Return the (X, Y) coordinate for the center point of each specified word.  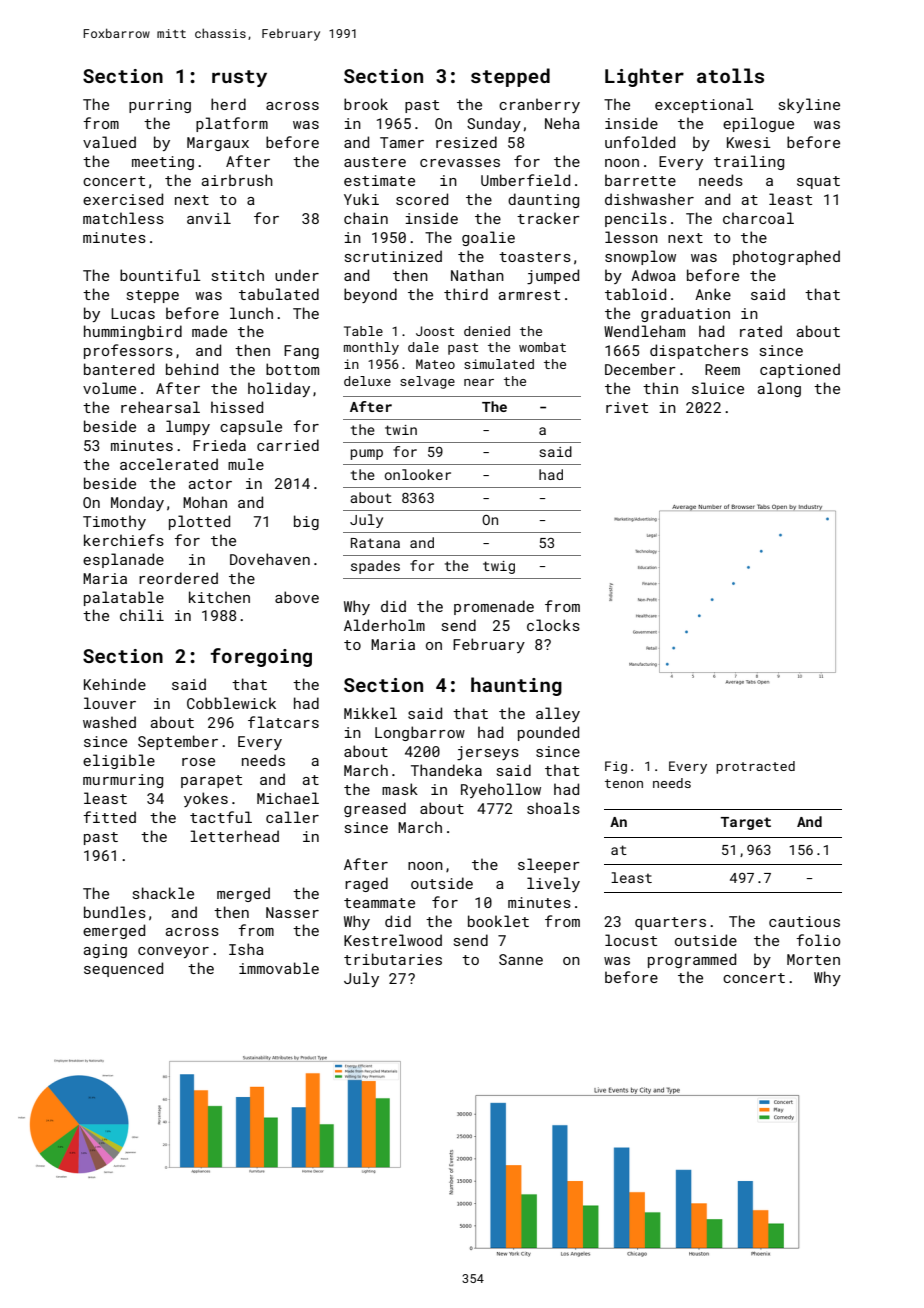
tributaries (393, 959)
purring (160, 106)
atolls (730, 75)
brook (366, 104)
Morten (813, 959)
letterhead (234, 836)
